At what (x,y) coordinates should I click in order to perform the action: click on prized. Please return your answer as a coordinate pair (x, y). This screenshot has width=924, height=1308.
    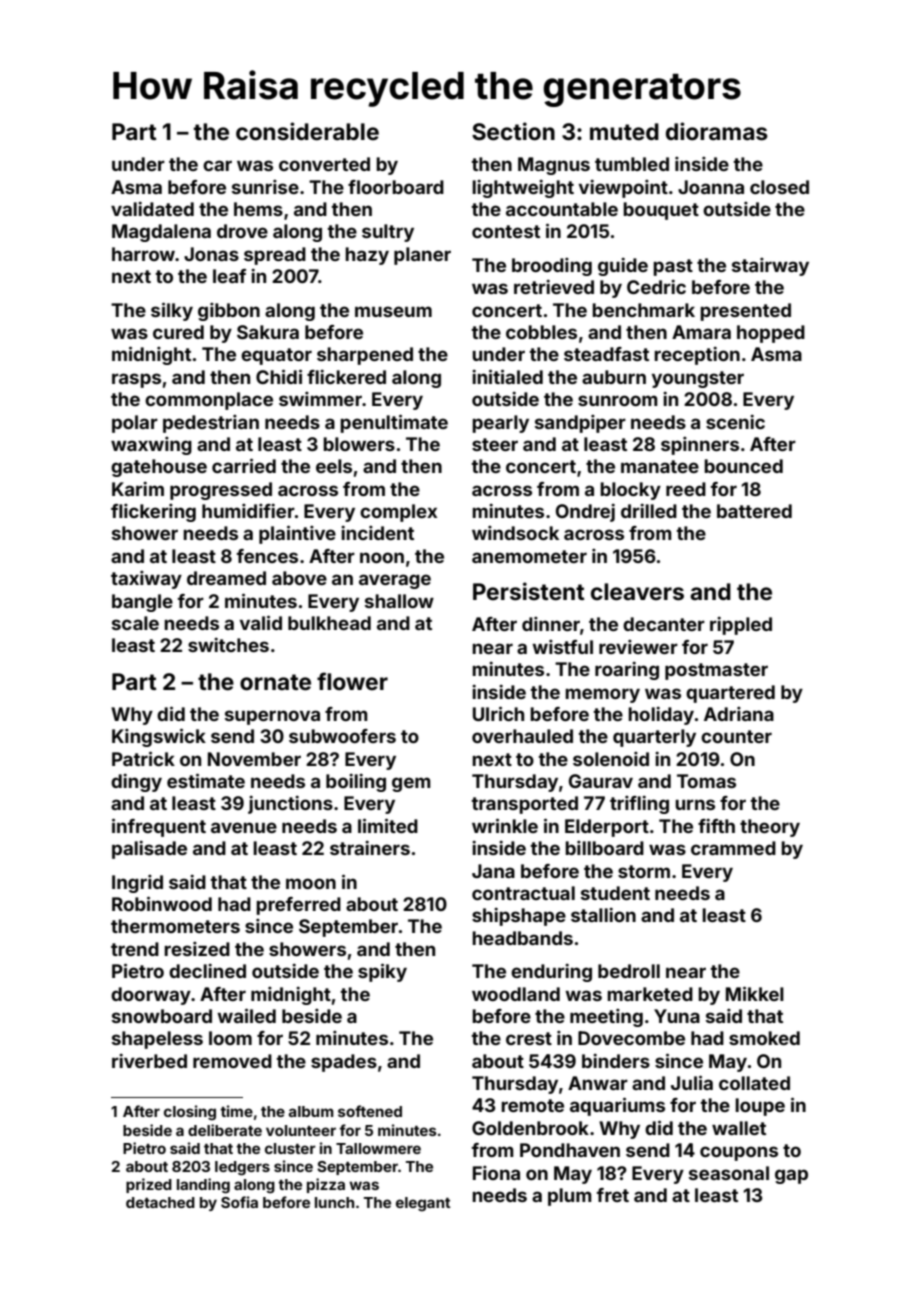
    Looking at the image, I should click on (149, 1185).
